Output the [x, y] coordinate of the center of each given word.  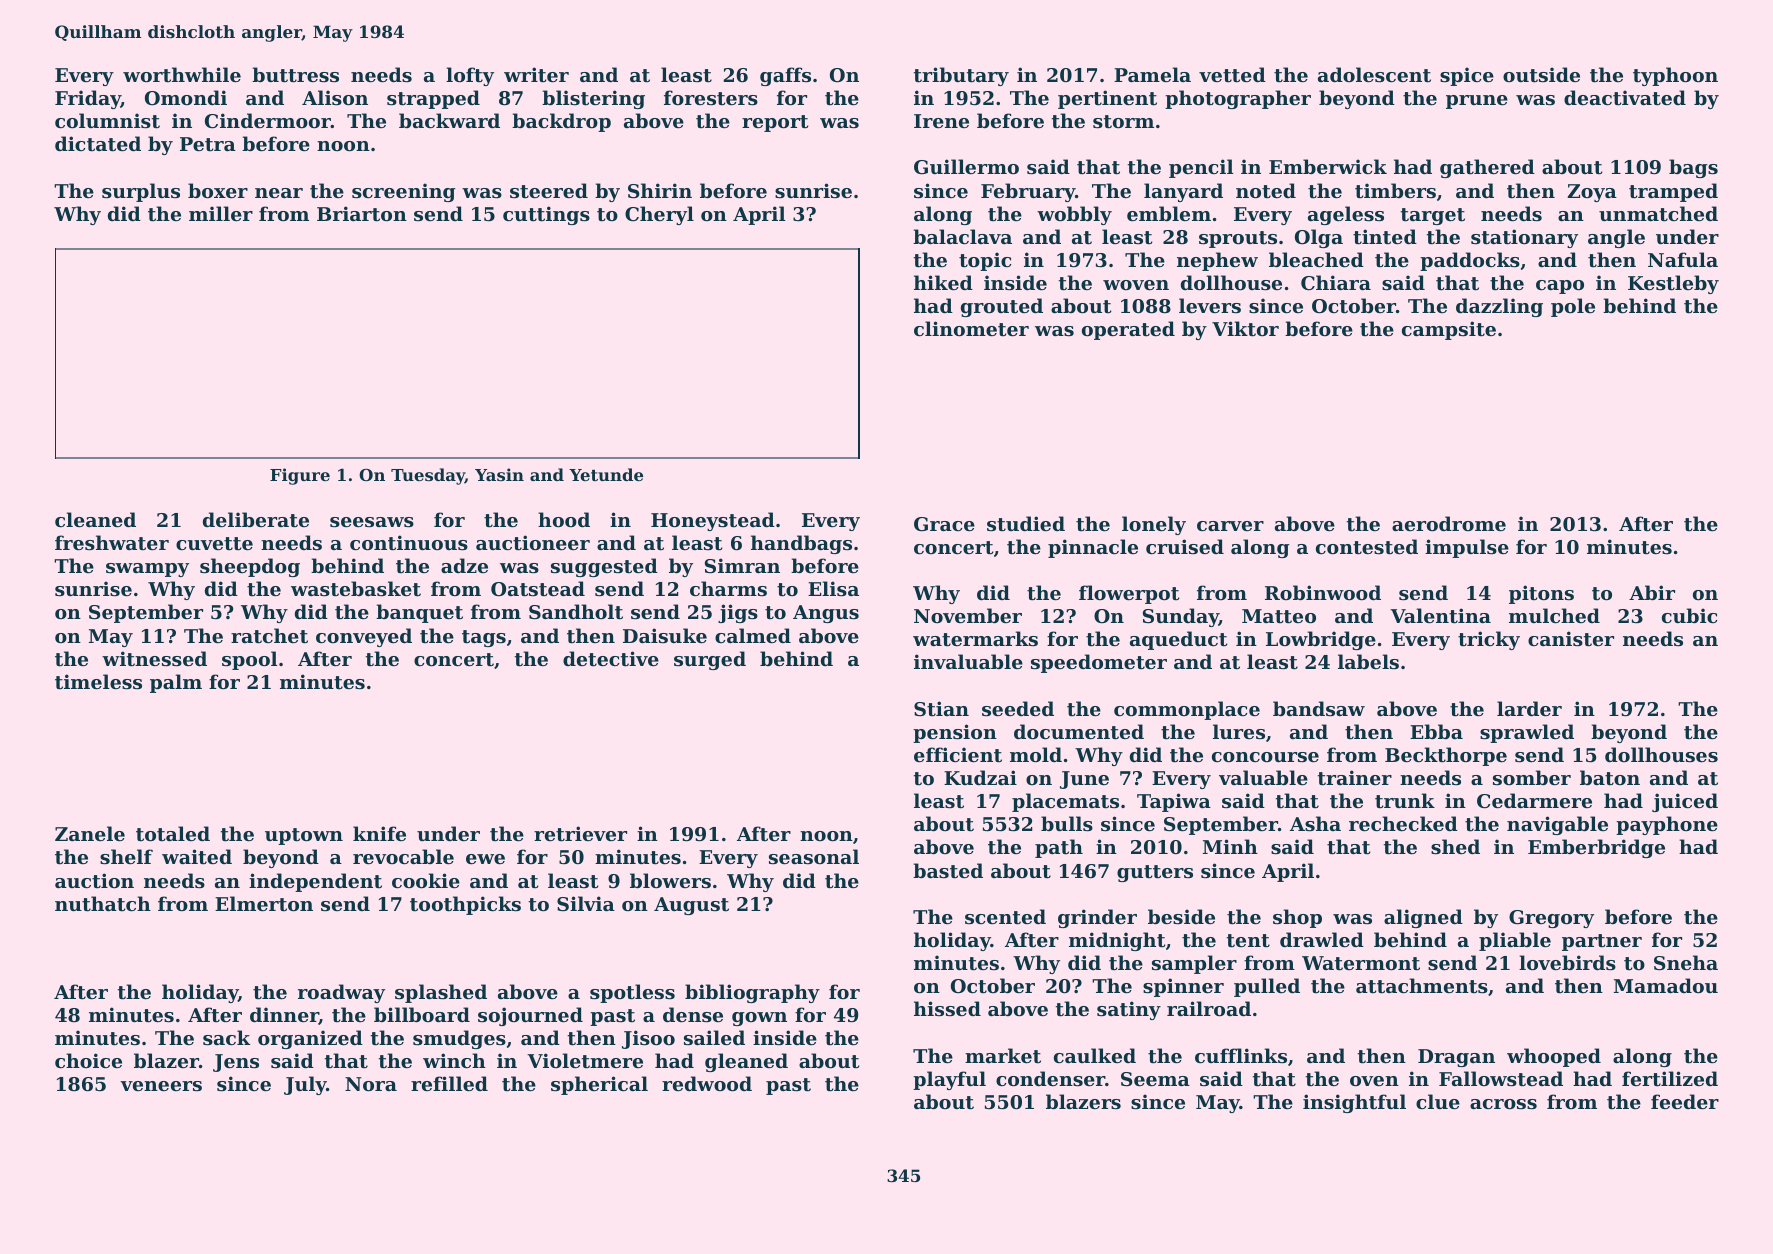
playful [949, 1080]
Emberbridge [1596, 848]
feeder [1685, 1101]
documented [1079, 732]
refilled [449, 1083]
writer [536, 74]
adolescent [1374, 75]
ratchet [269, 636]
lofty [470, 76]
